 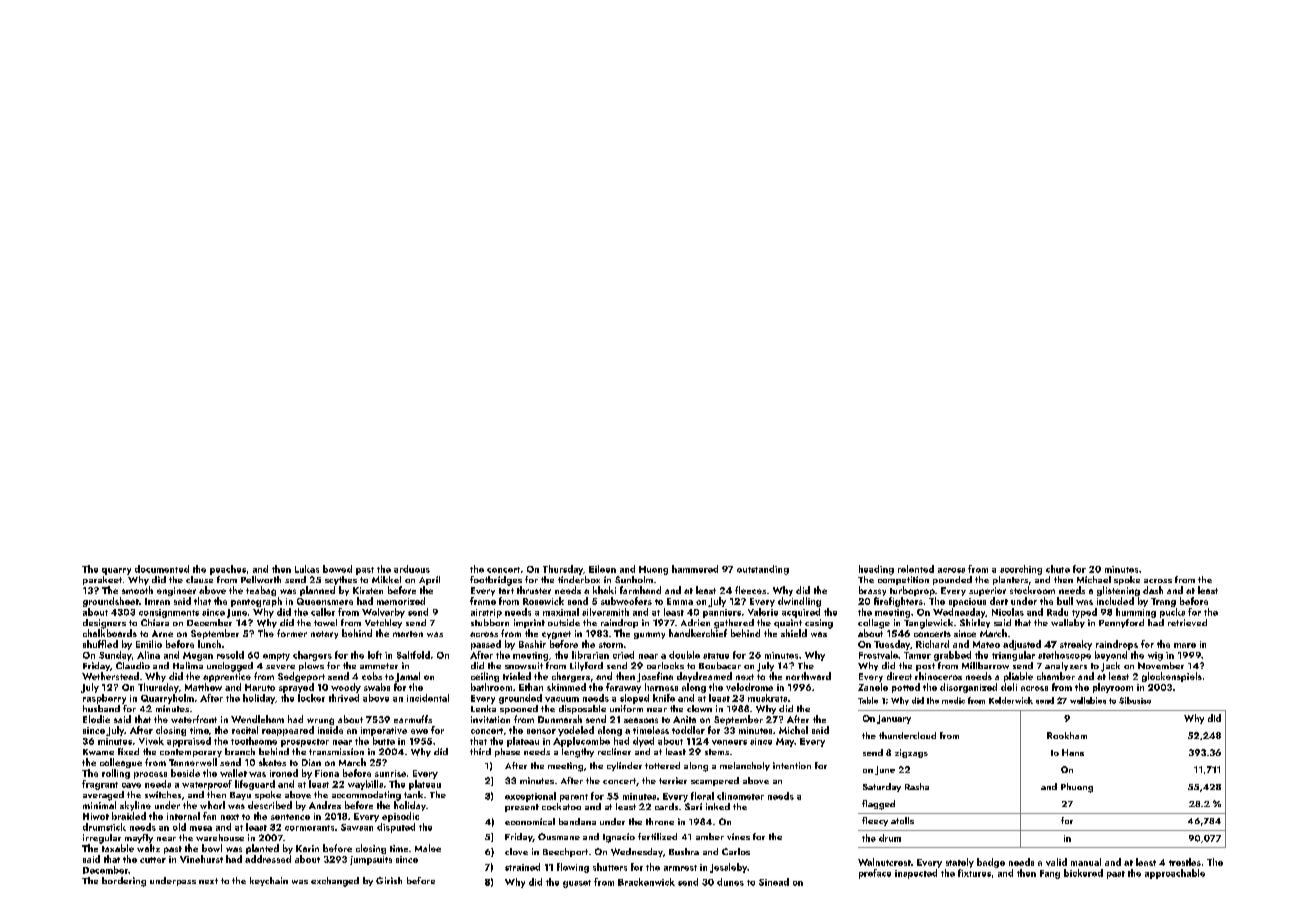 What do you see at coordinates (928, 624) in the document?
I see `Tanglewick` at bounding box center [928, 624].
